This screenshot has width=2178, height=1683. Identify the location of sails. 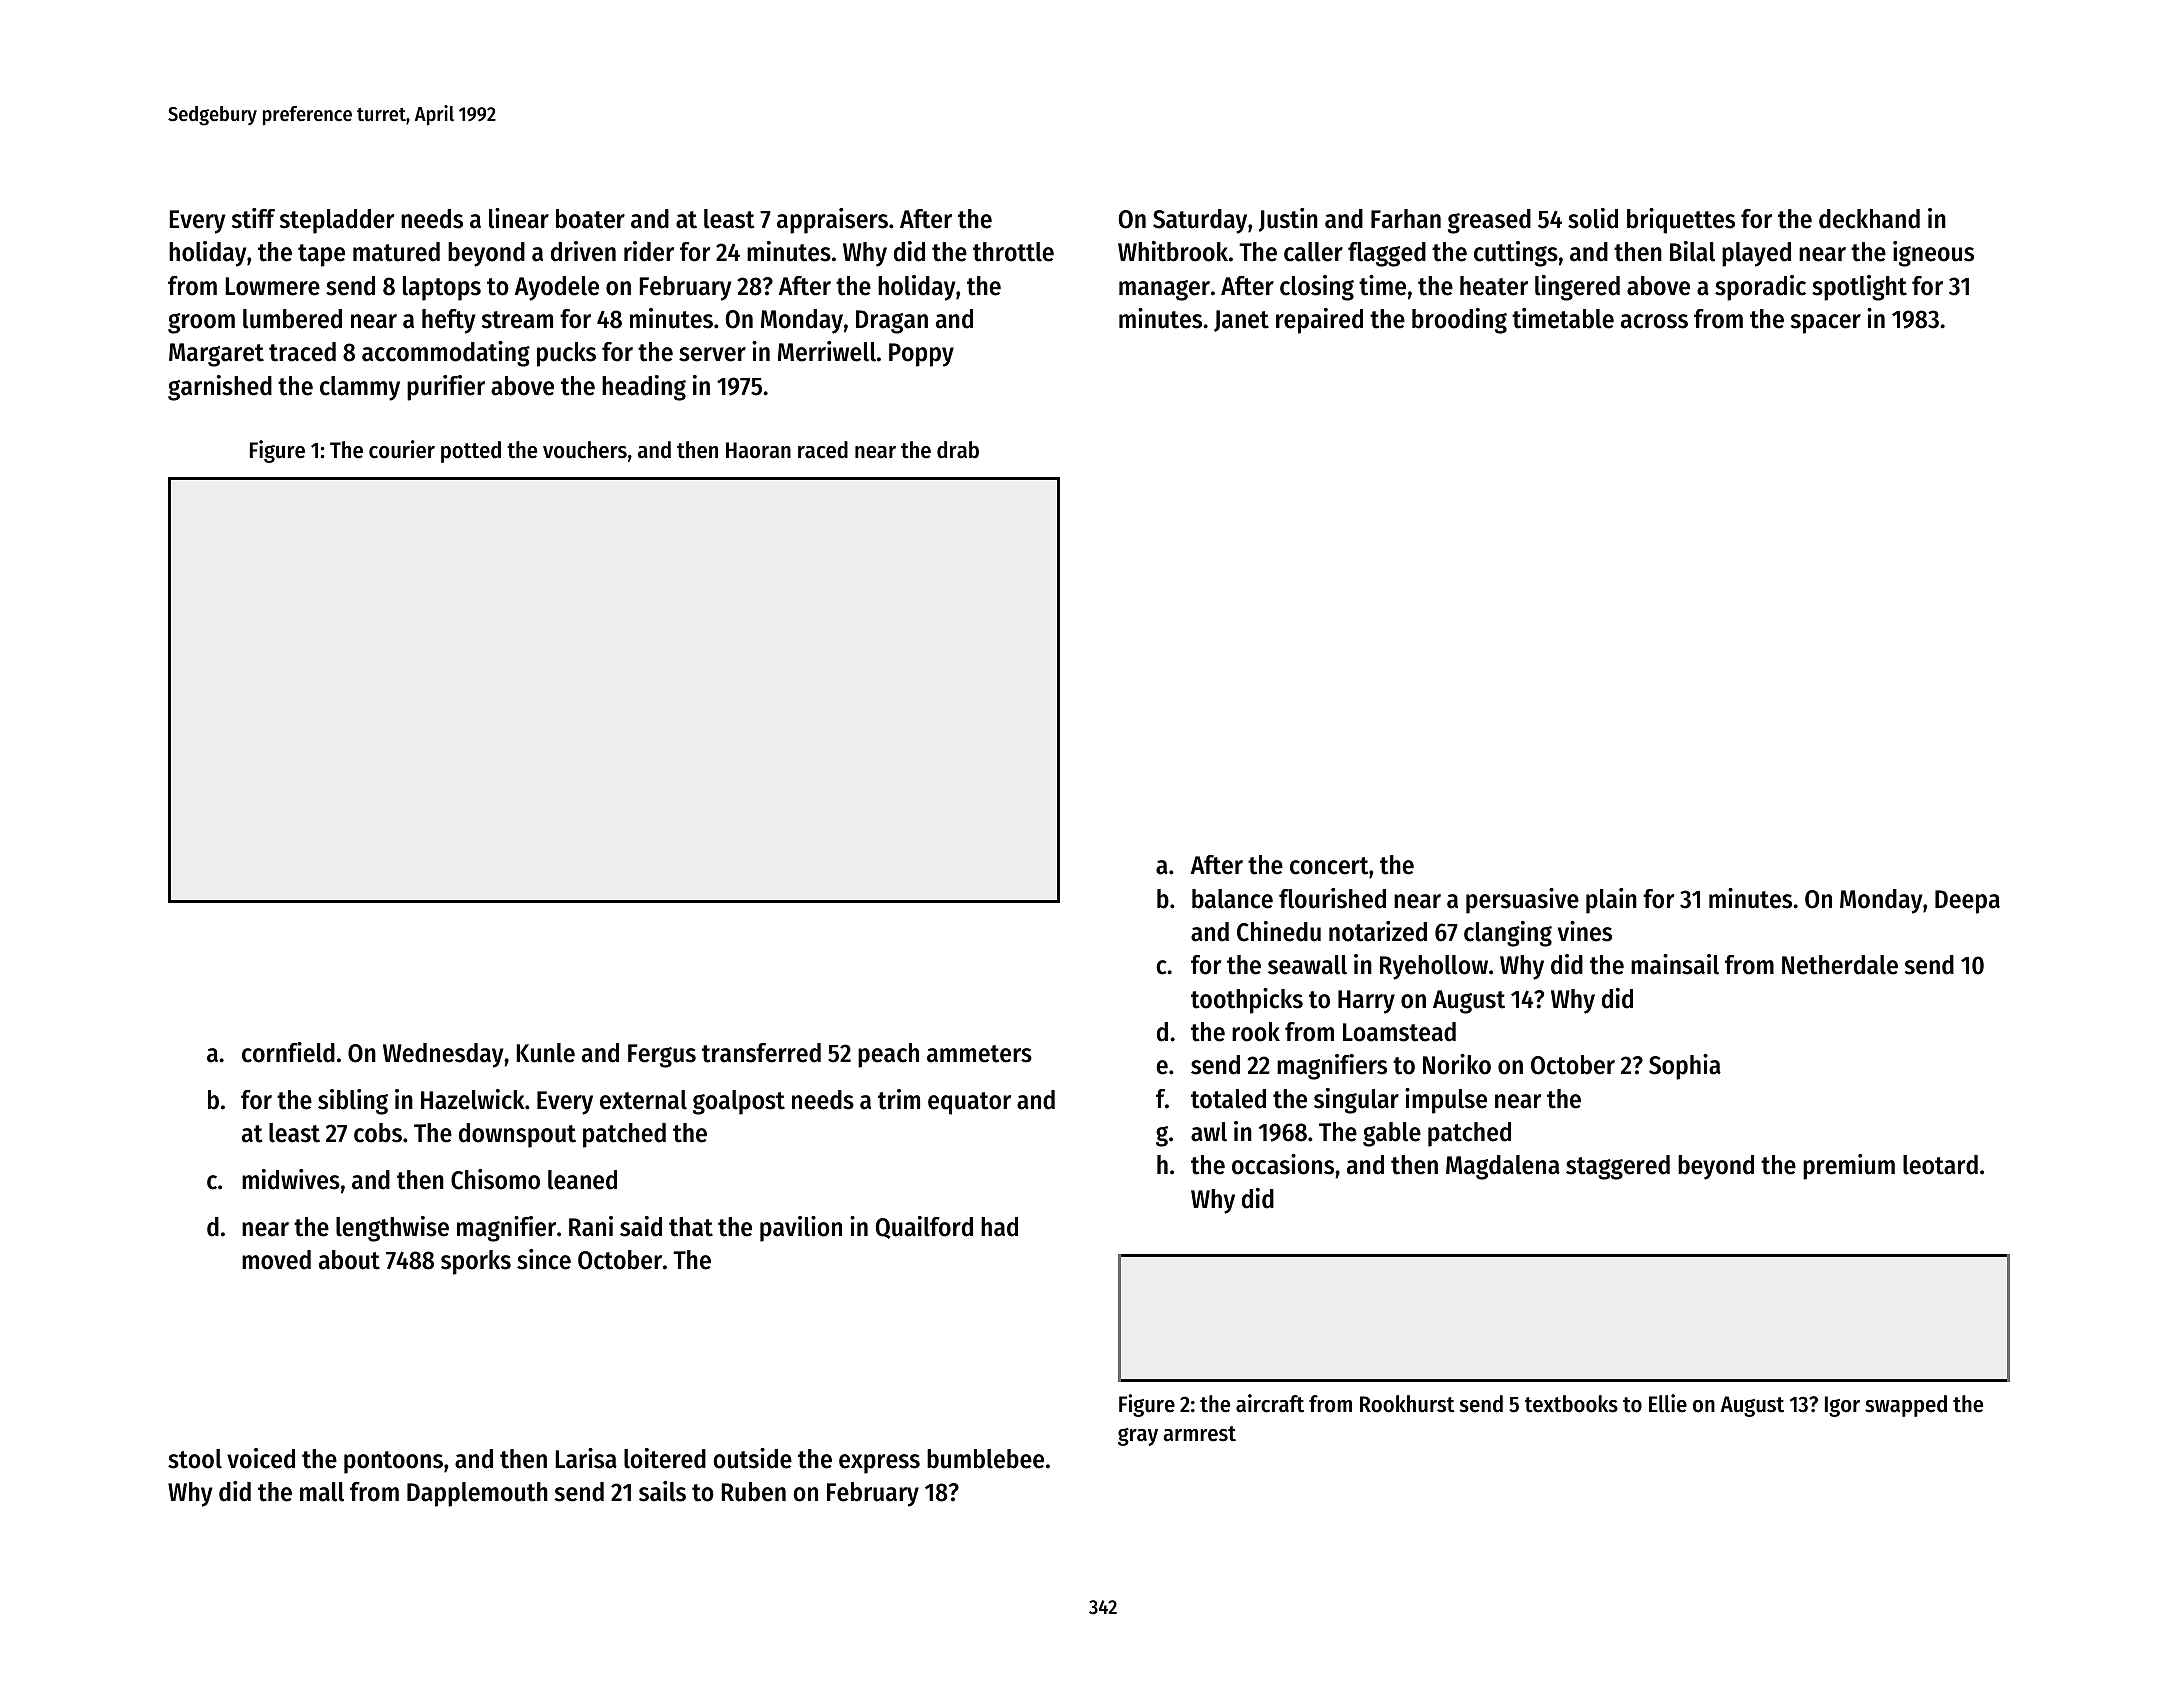
(662, 1491).
